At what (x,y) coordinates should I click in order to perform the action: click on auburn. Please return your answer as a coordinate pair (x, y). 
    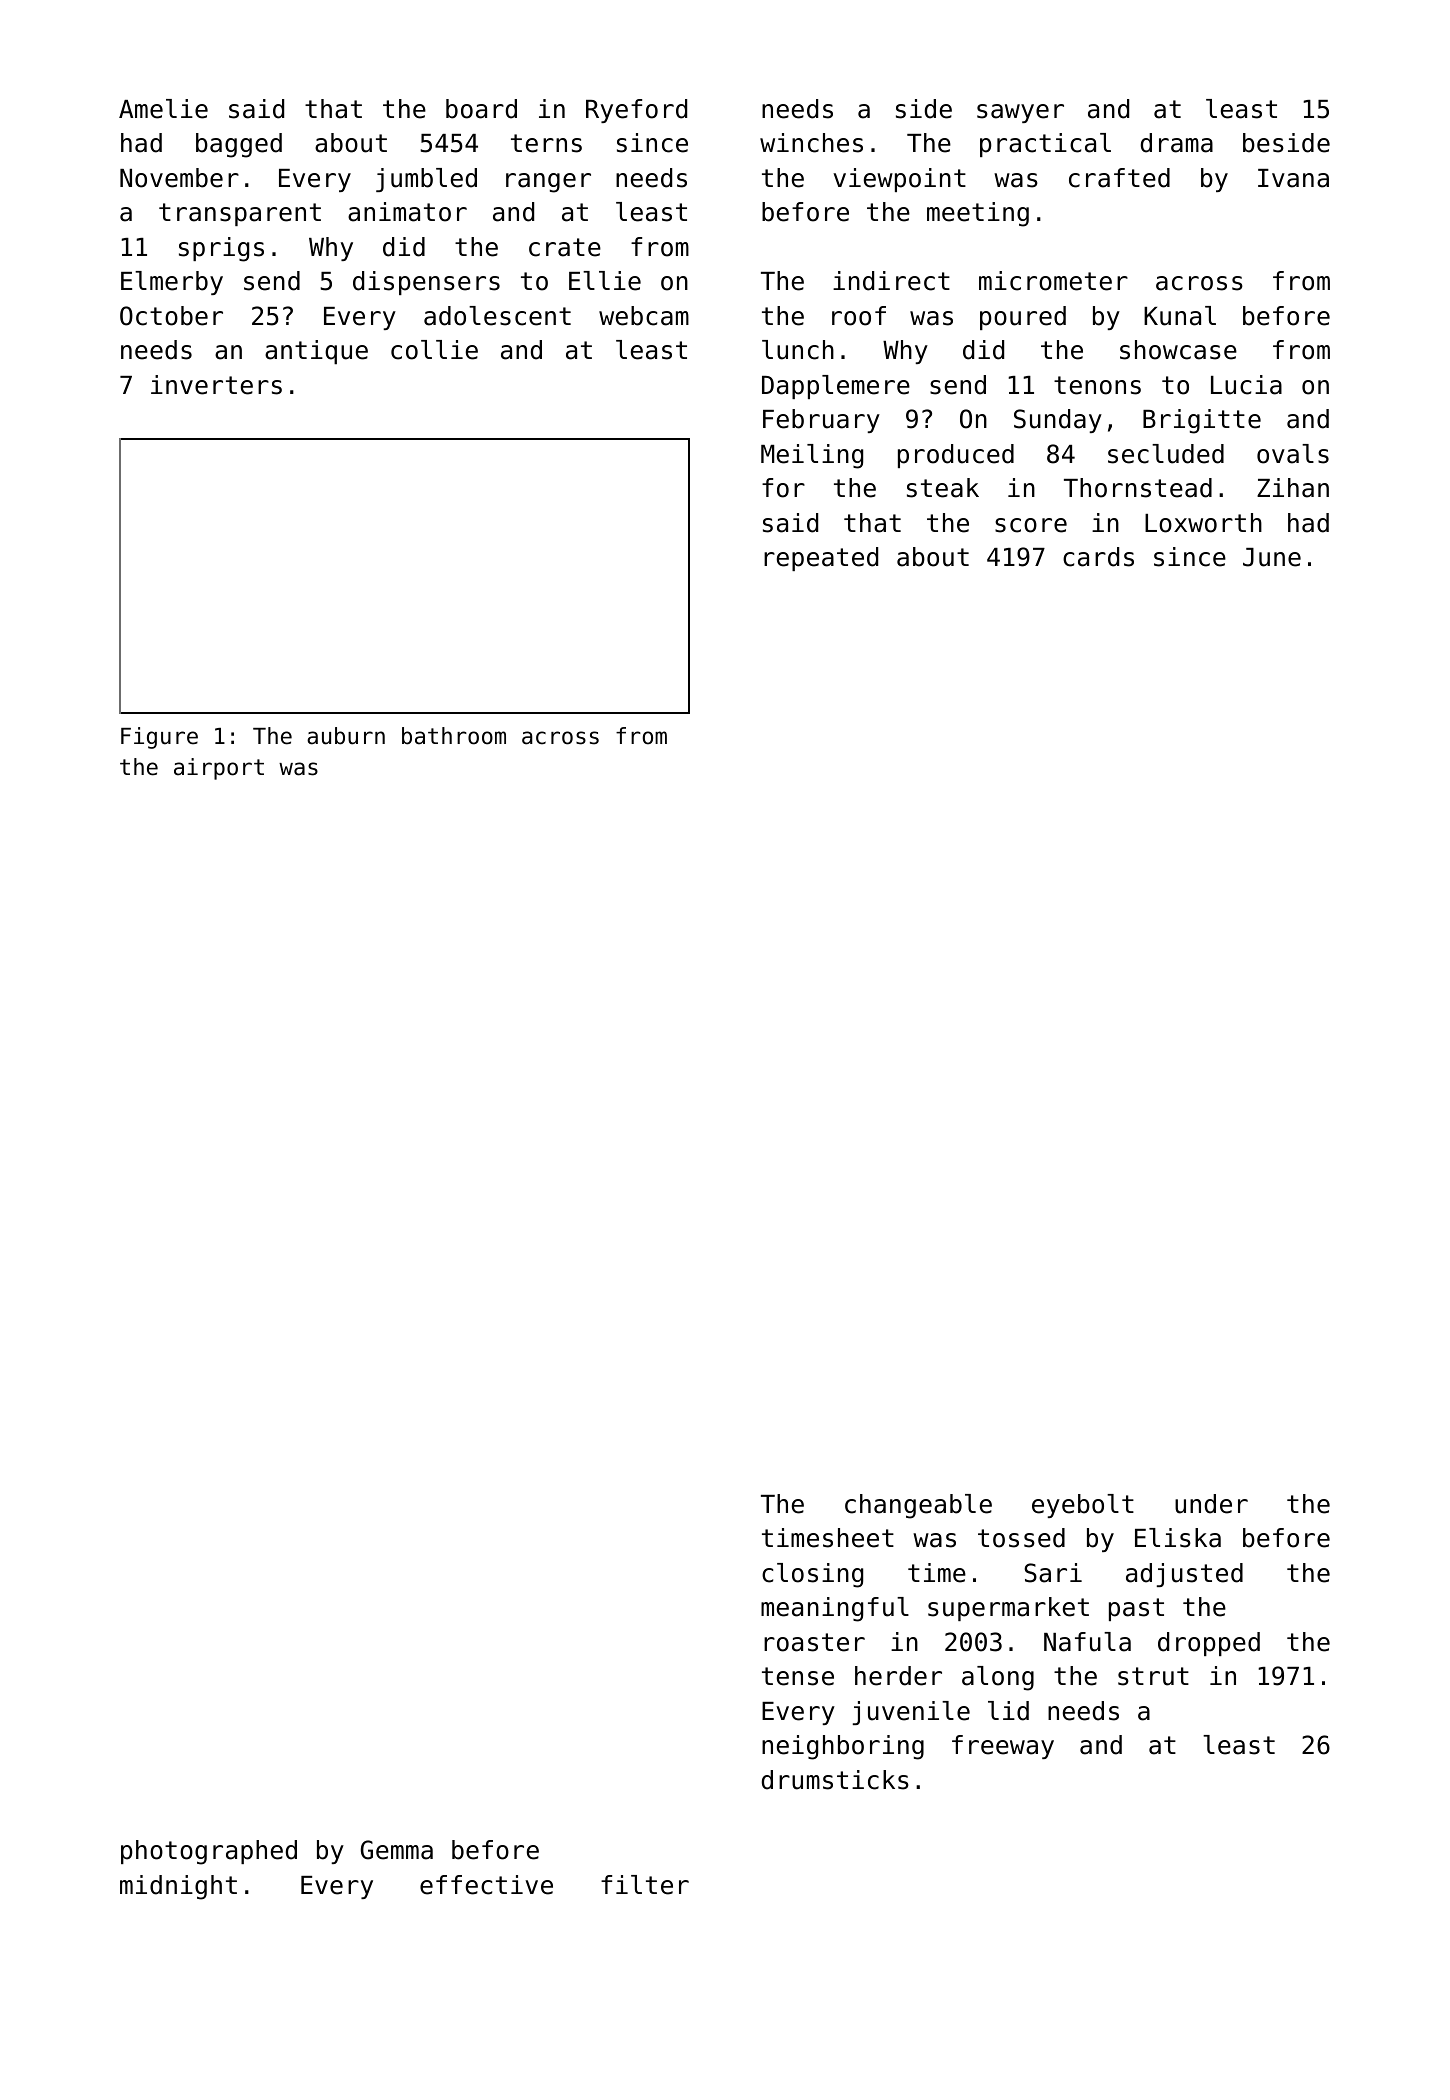
    Looking at the image, I should click on (346, 736).
